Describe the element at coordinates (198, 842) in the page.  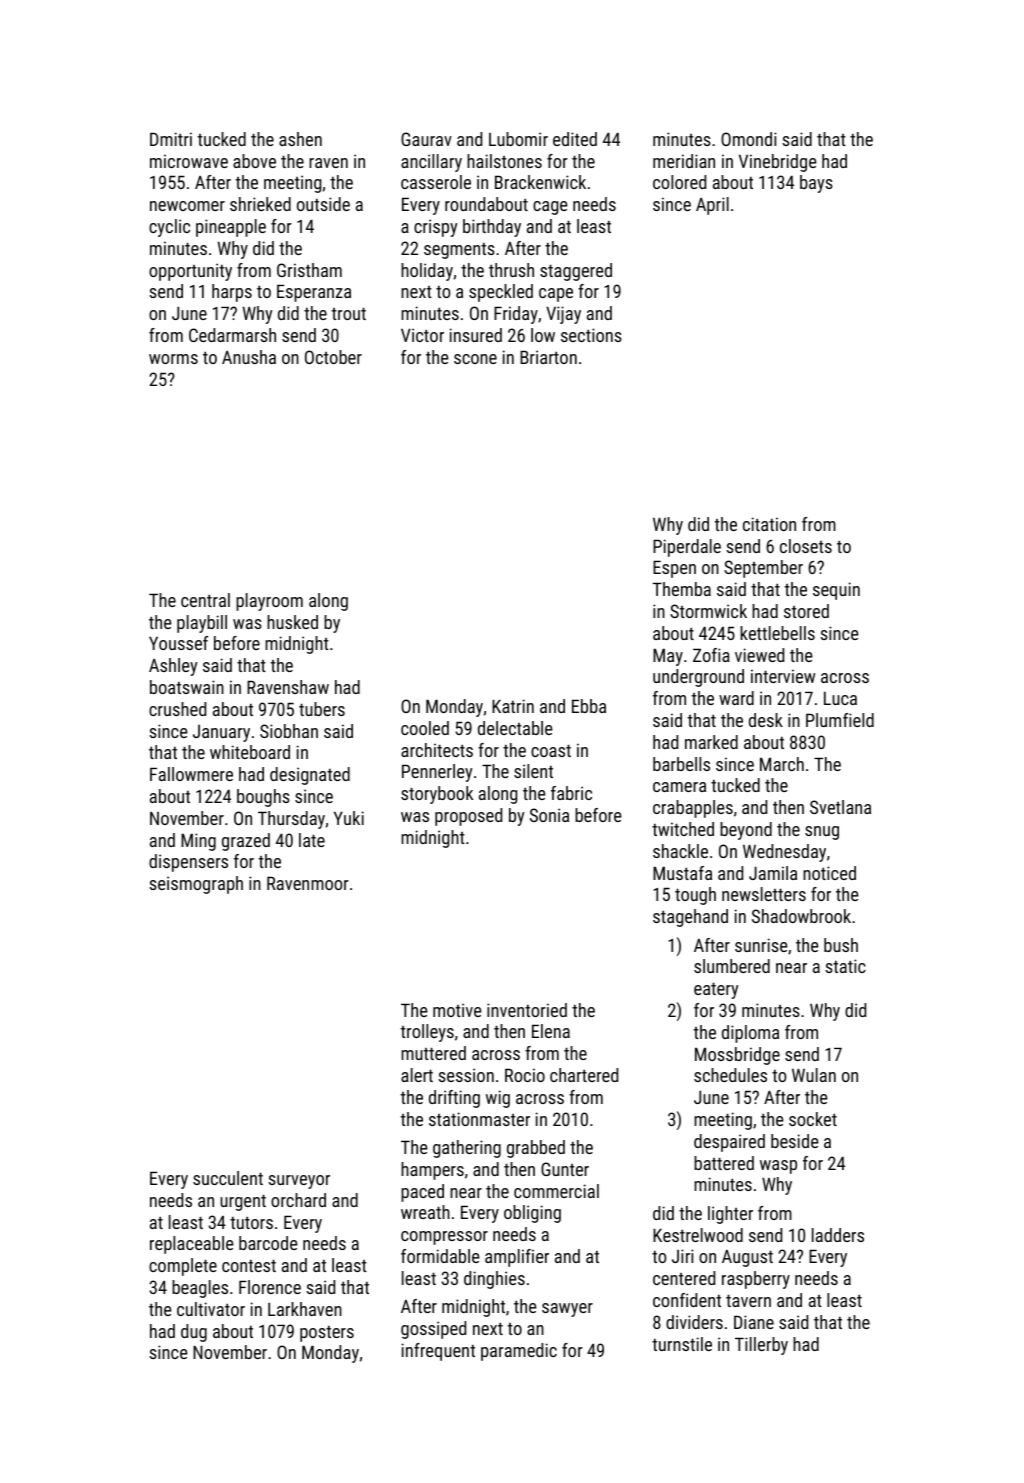
I see `Ming` at that location.
